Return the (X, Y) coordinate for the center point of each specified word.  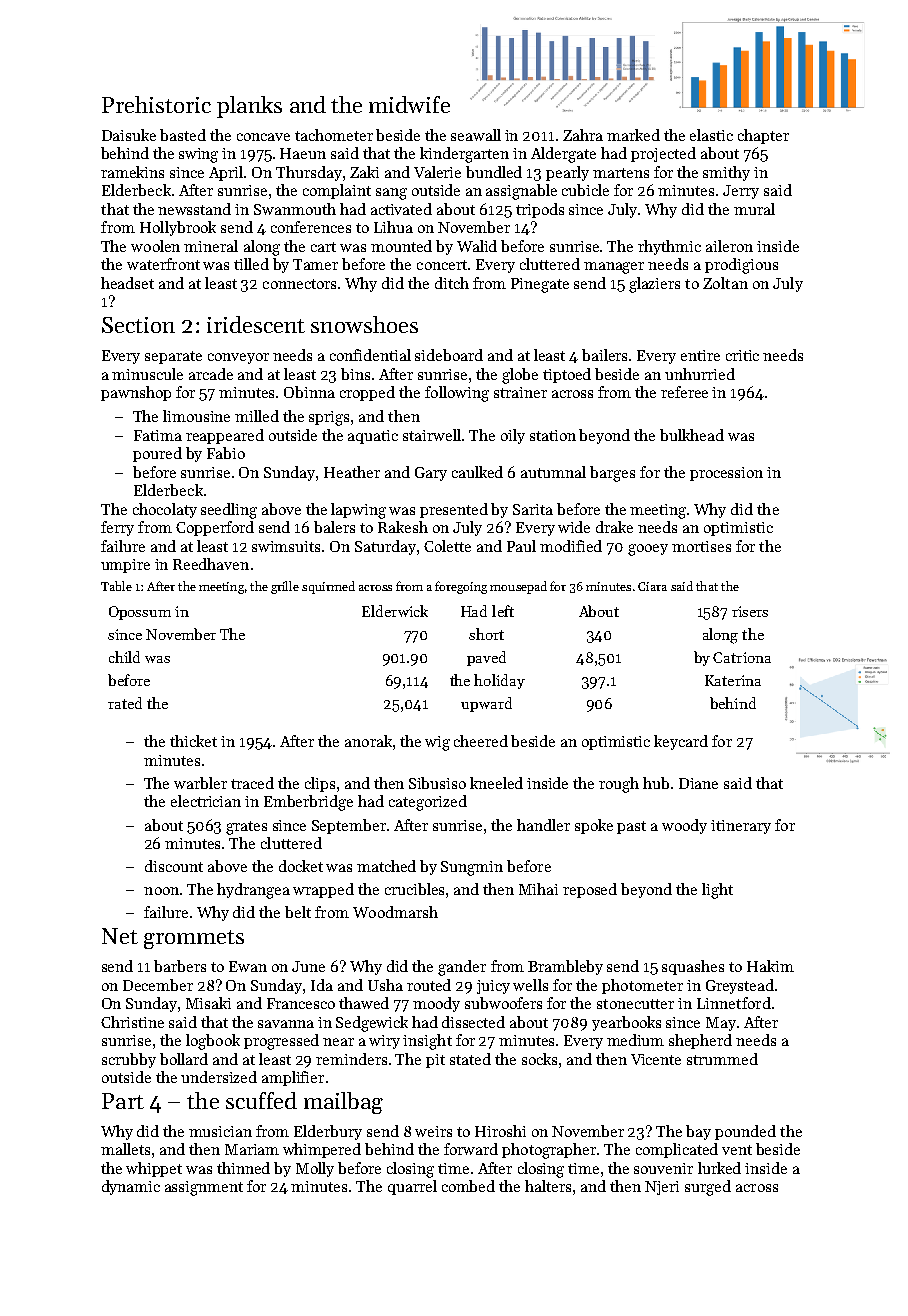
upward (486, 704)
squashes (693, 967)
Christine (132, 1022)
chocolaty (165, 510)
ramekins (132, 172)
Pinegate (540, 285)
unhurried (700, 374)
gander (462, 968)
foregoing (461, 587)
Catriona (742, 657)
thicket (193, 741)
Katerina (733, 680)
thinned (243, 1168)
